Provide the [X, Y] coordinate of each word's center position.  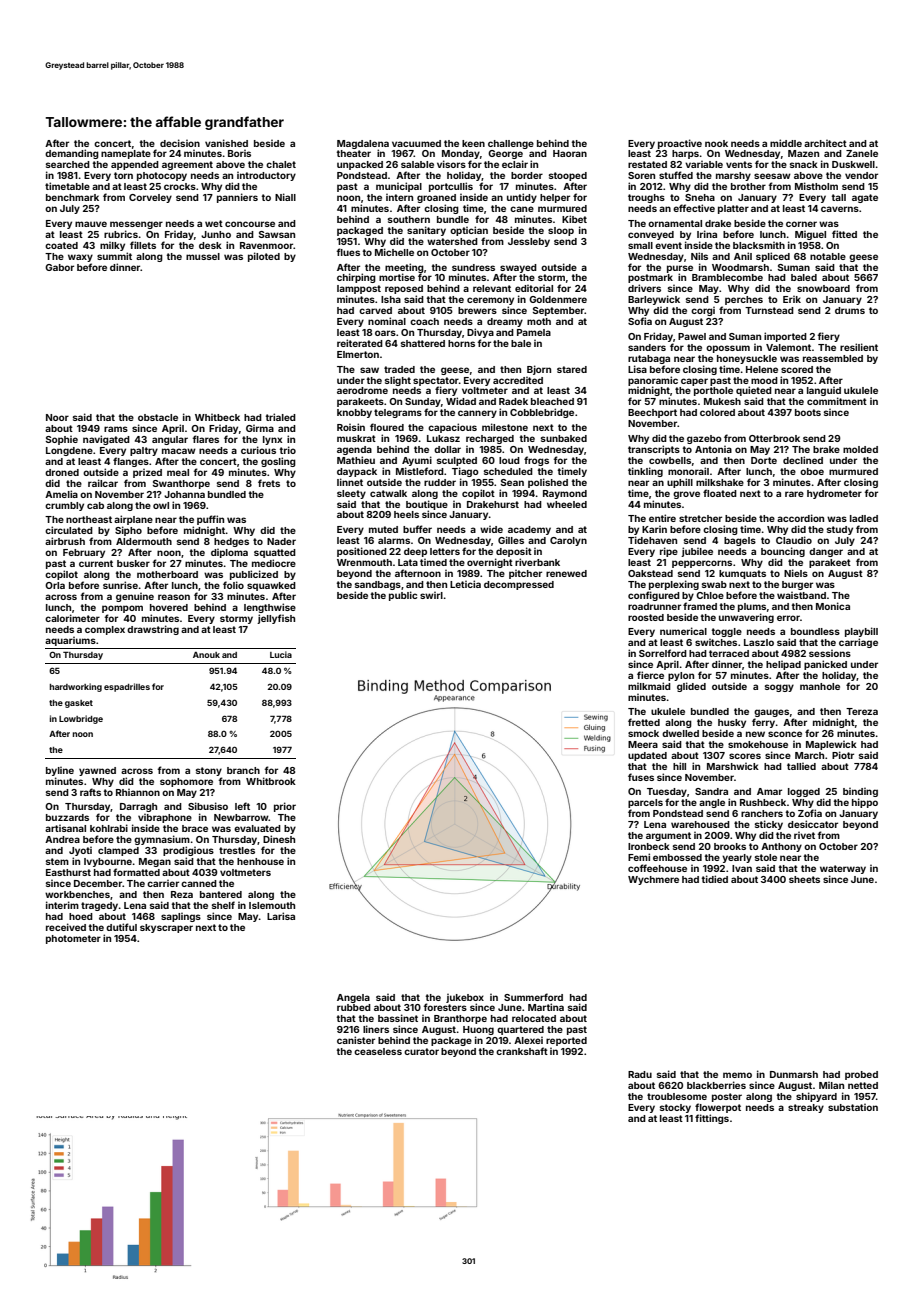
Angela [353, 998]
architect [825, 143]
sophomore [186, 782]
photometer [73, 939]
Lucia [281, 654]
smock [643, 733]
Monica [833, 606]
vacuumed [416, 143]
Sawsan [277, 234]
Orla [55, 585]
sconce [785, 734]
